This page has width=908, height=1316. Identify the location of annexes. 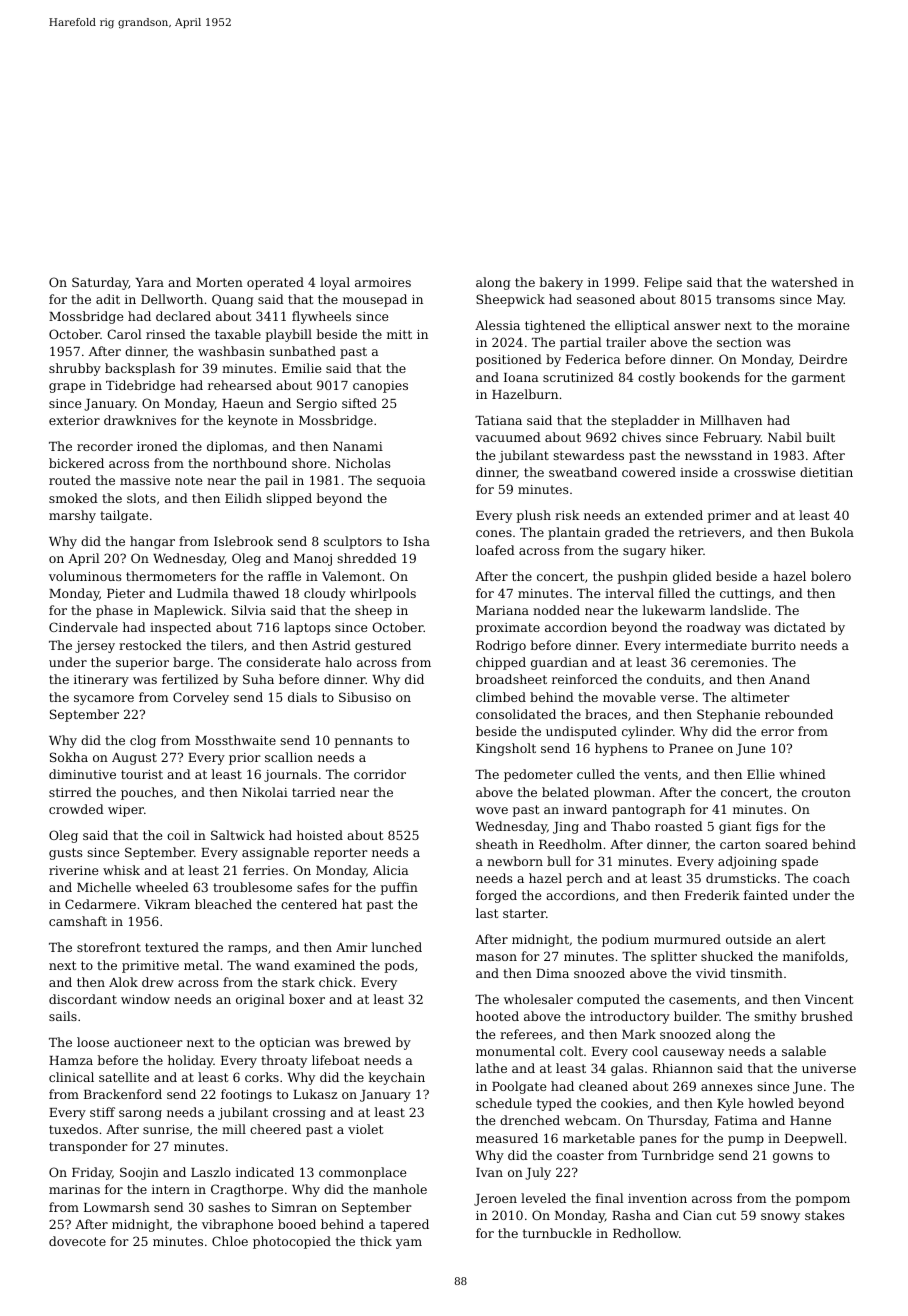
(727, 1087).
